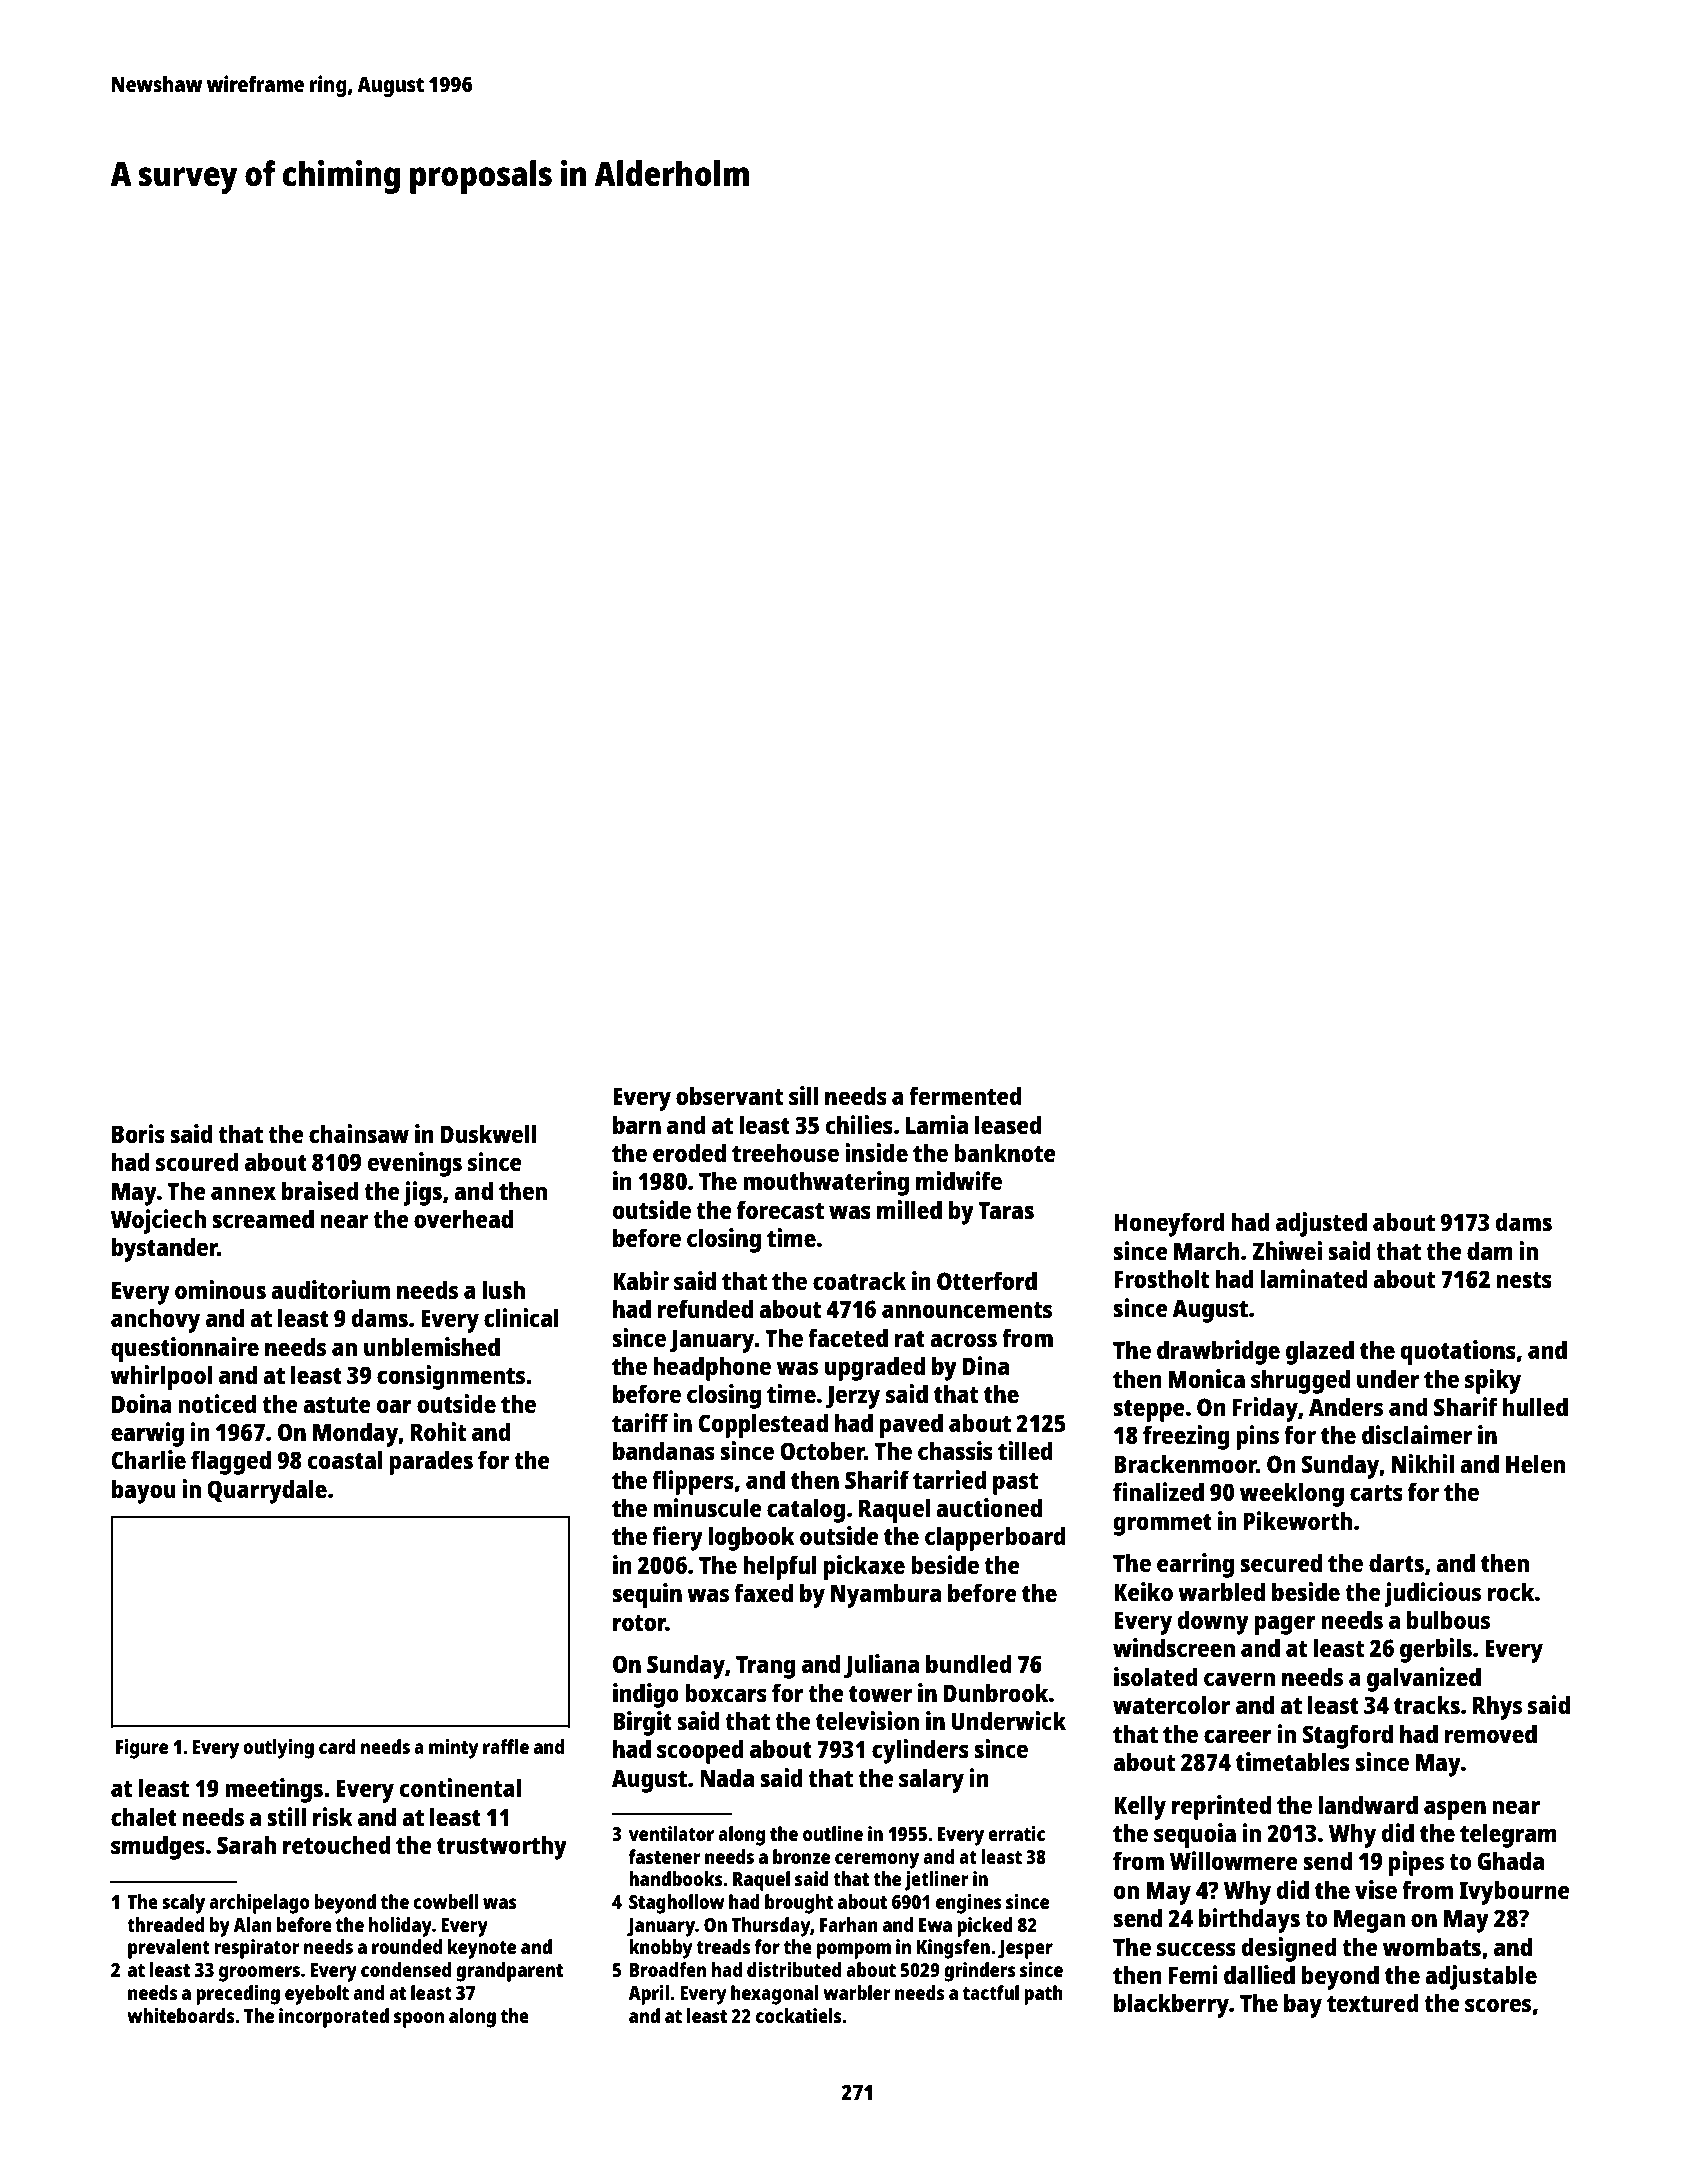 The height and width of the screenshot is (2178, 1683). I want to click on Figure, so click(142, 1749).
